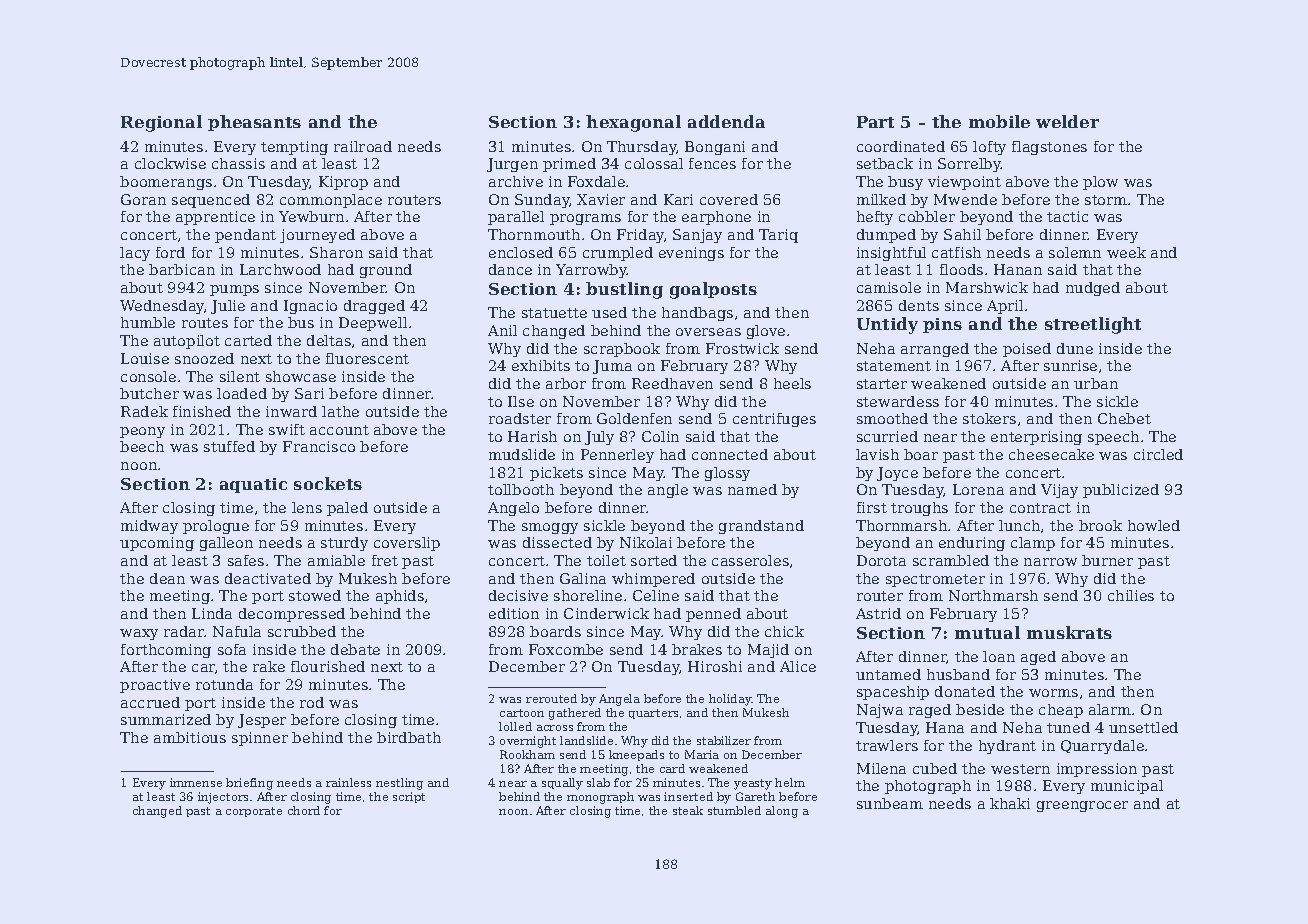 This document has width=1308, height=924. Describe the element at coordinates (688, 810) in the document. I see `steak` at that location.
